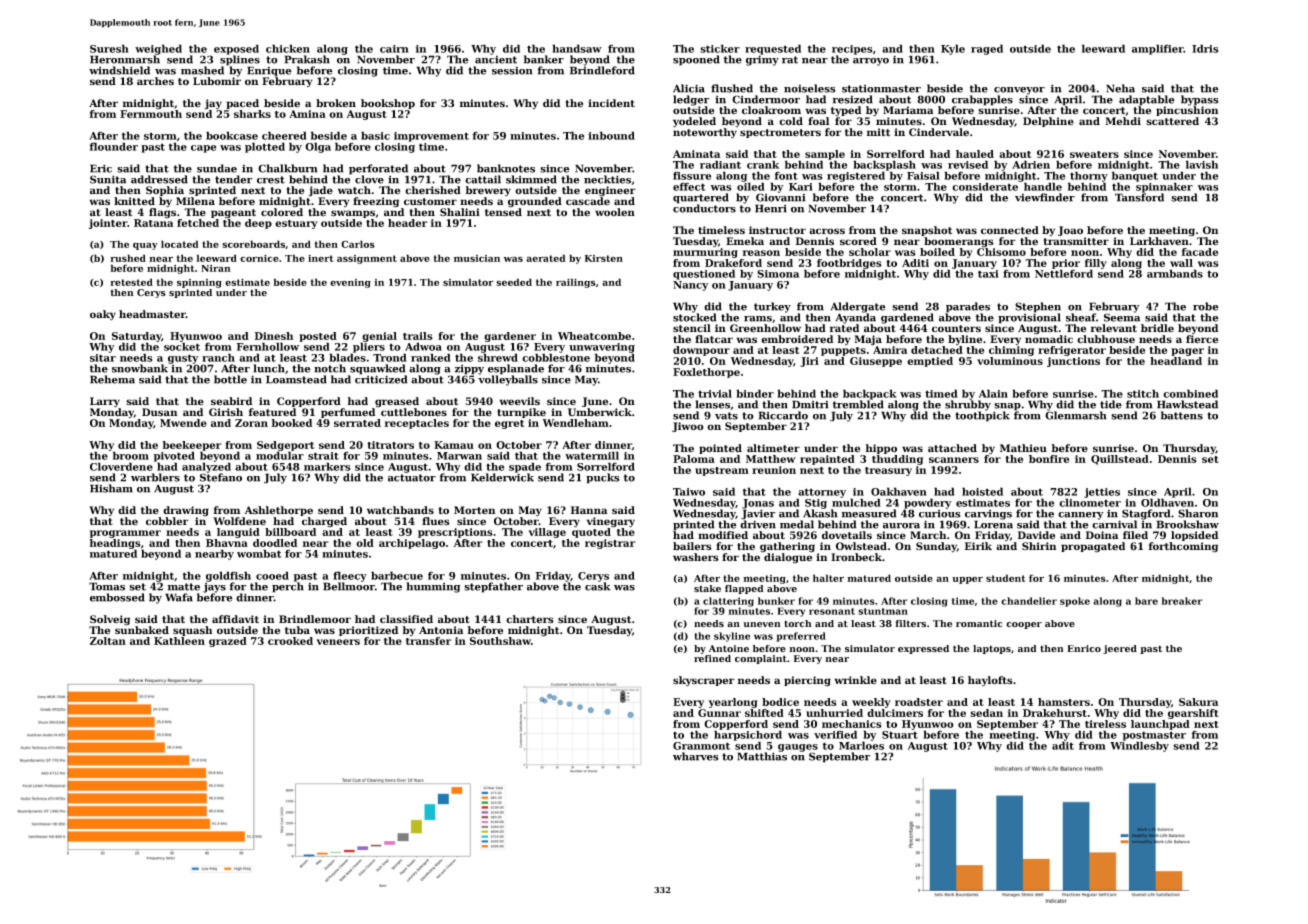 The height and width of the document is (924, 1308). What do you see at coordinates (1006, 578) in the document?
I see `student` at bounding box center [1006, 578].
